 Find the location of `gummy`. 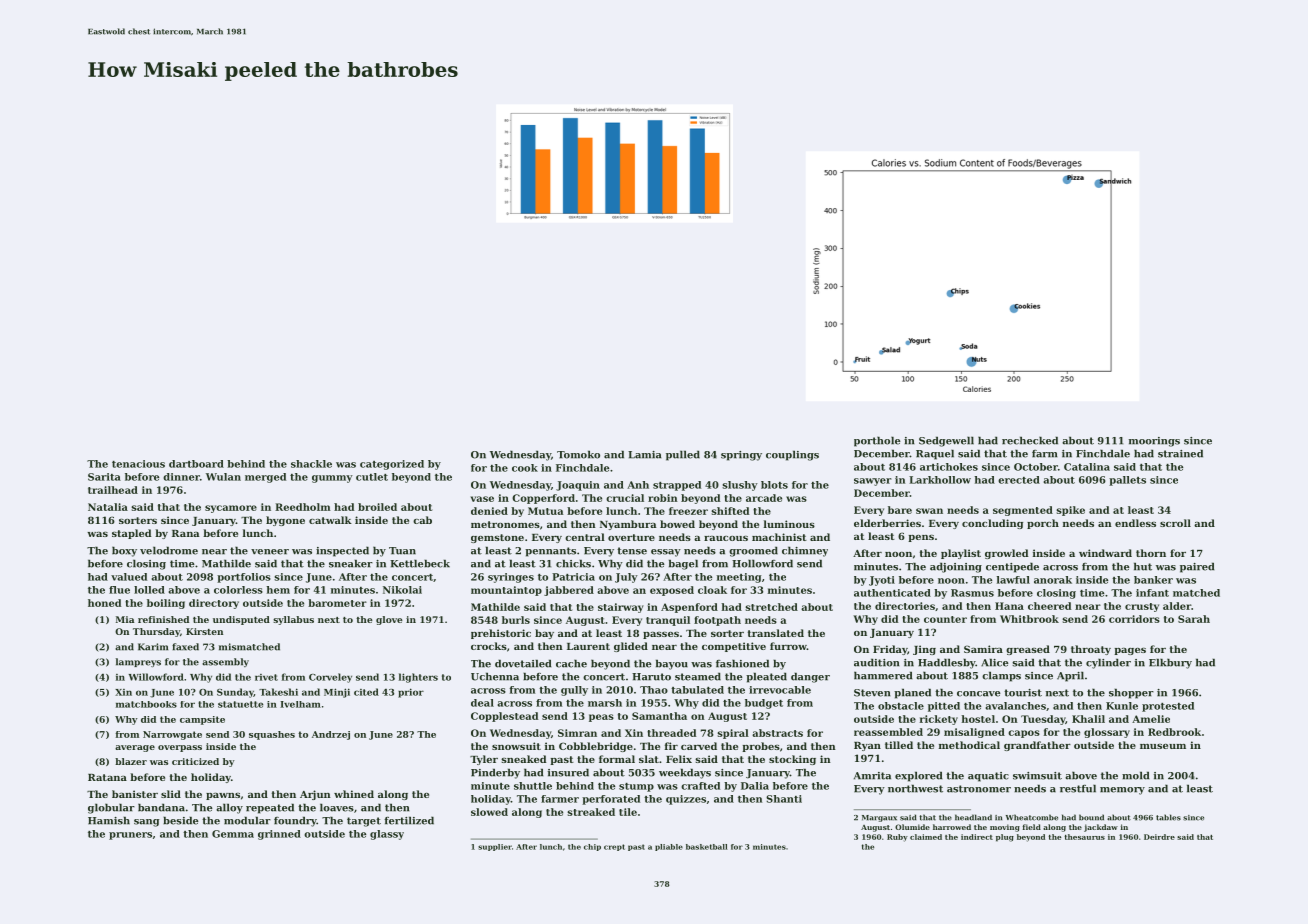

gummy is located at coordinates (332, 479).
